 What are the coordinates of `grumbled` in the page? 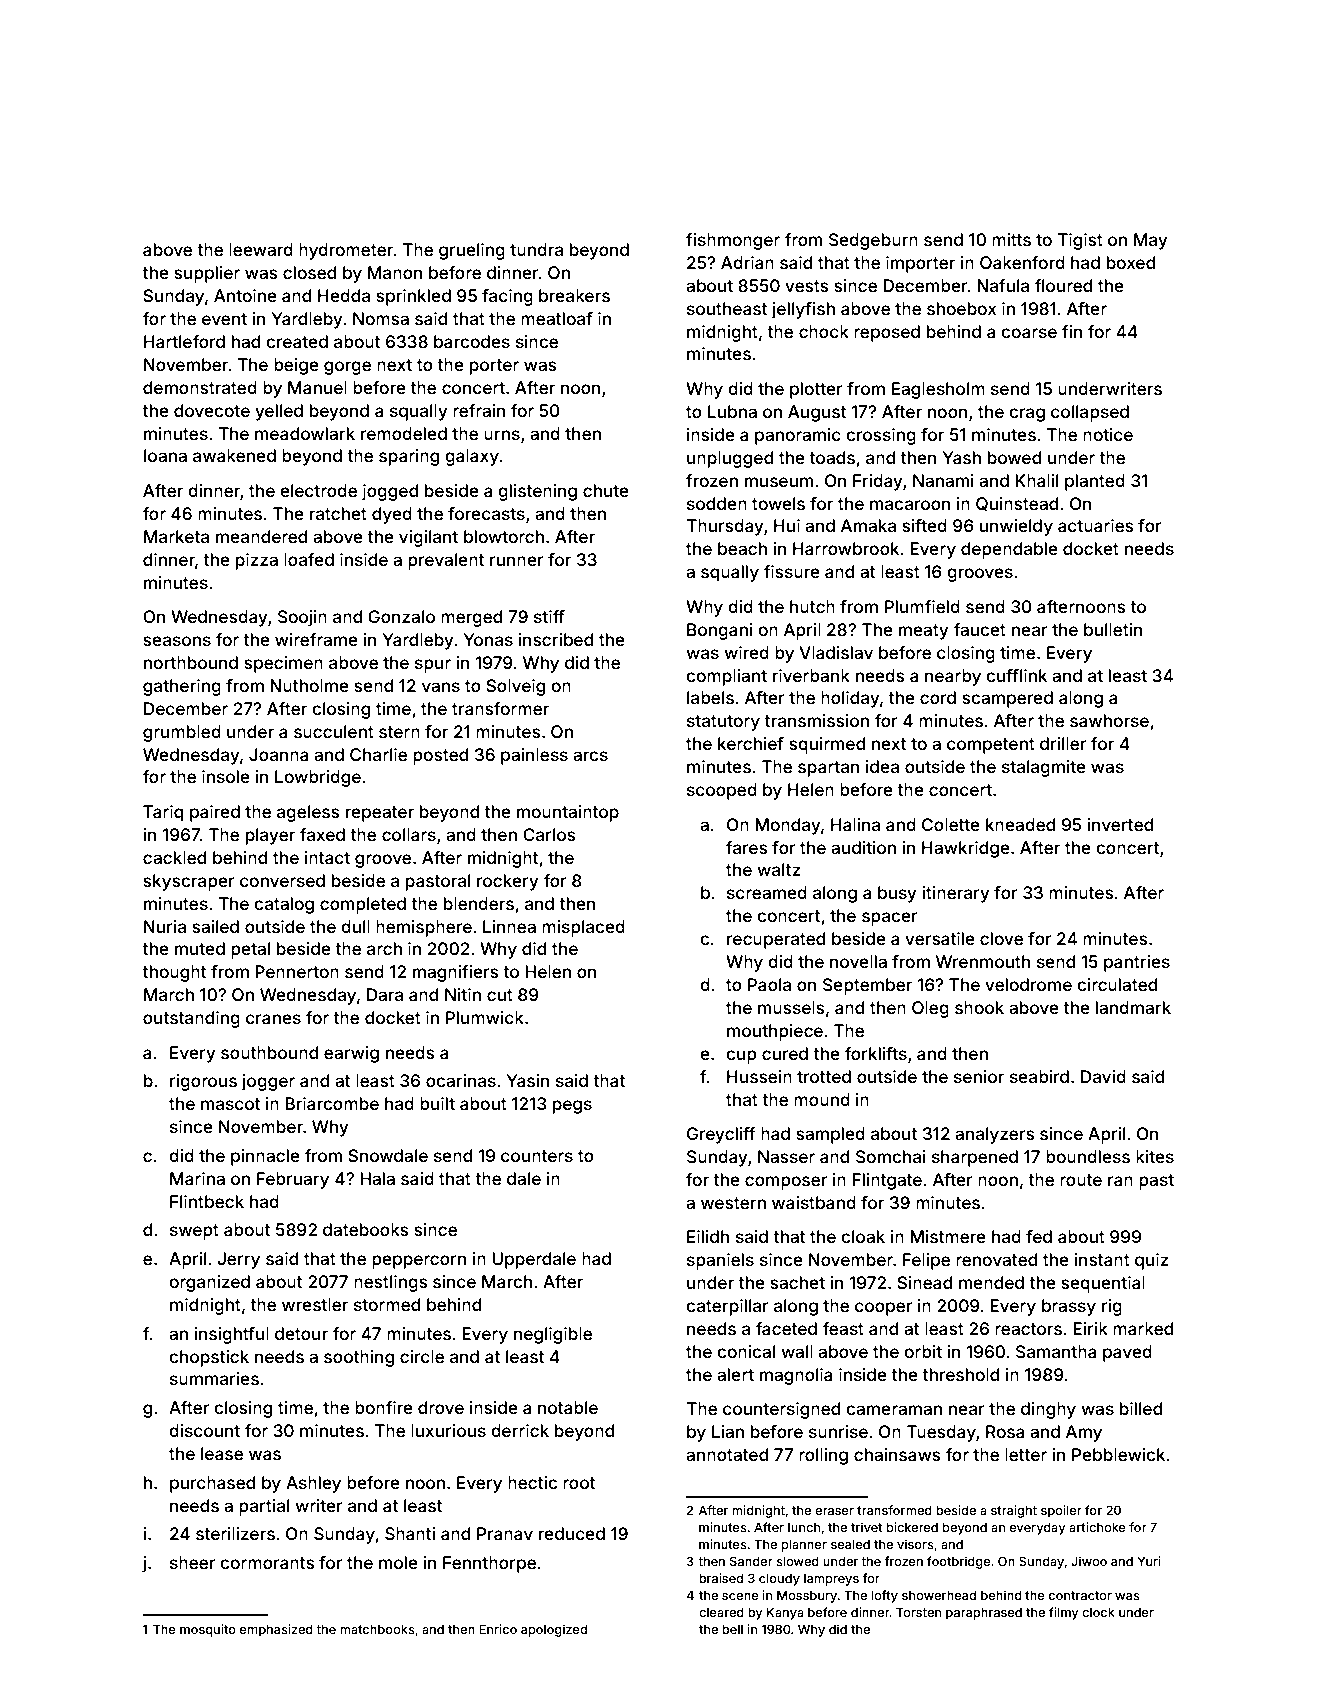 It's located at (182, 733).
